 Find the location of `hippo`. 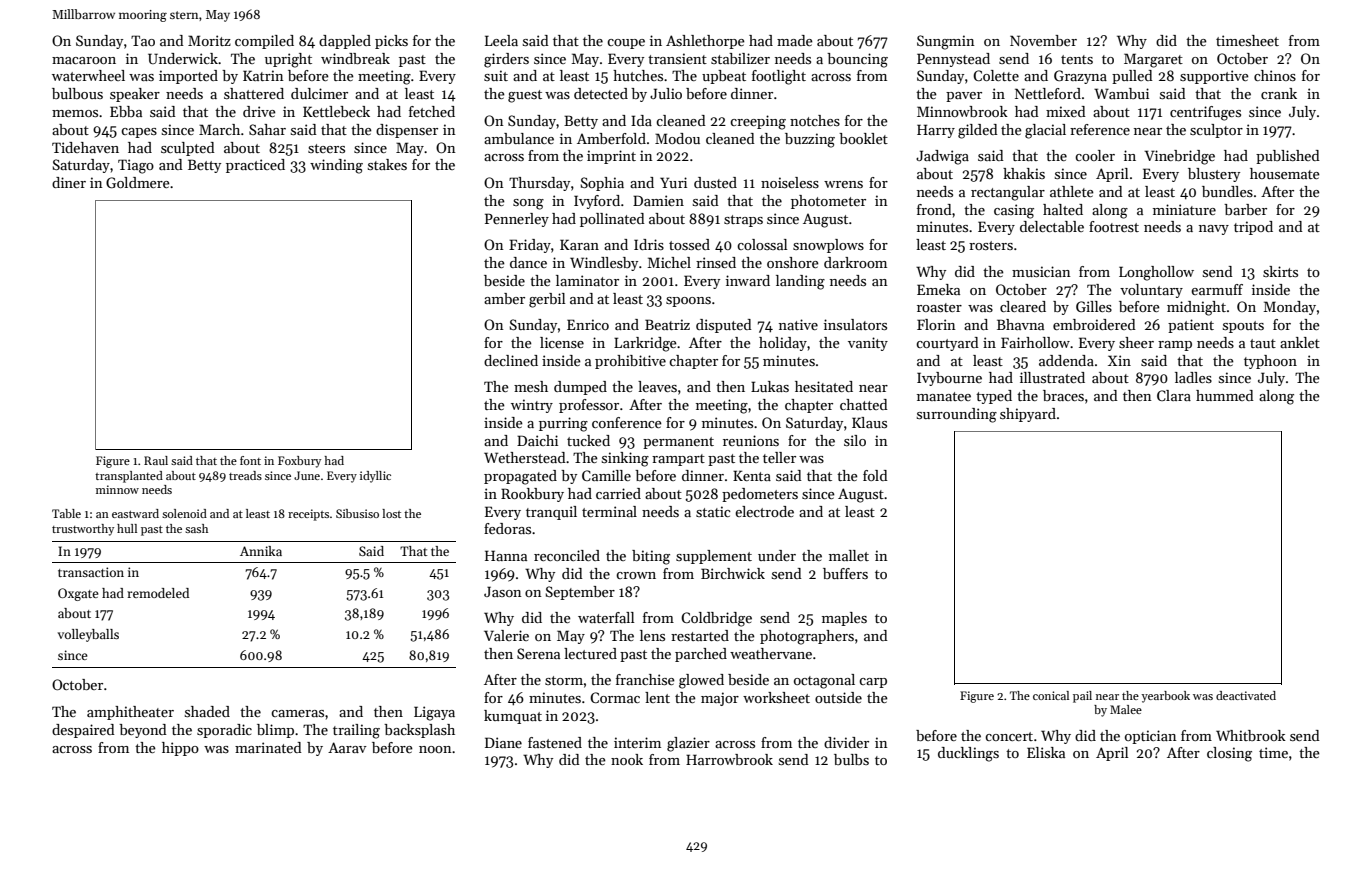

hippo is located at coordinates (180, 749).
